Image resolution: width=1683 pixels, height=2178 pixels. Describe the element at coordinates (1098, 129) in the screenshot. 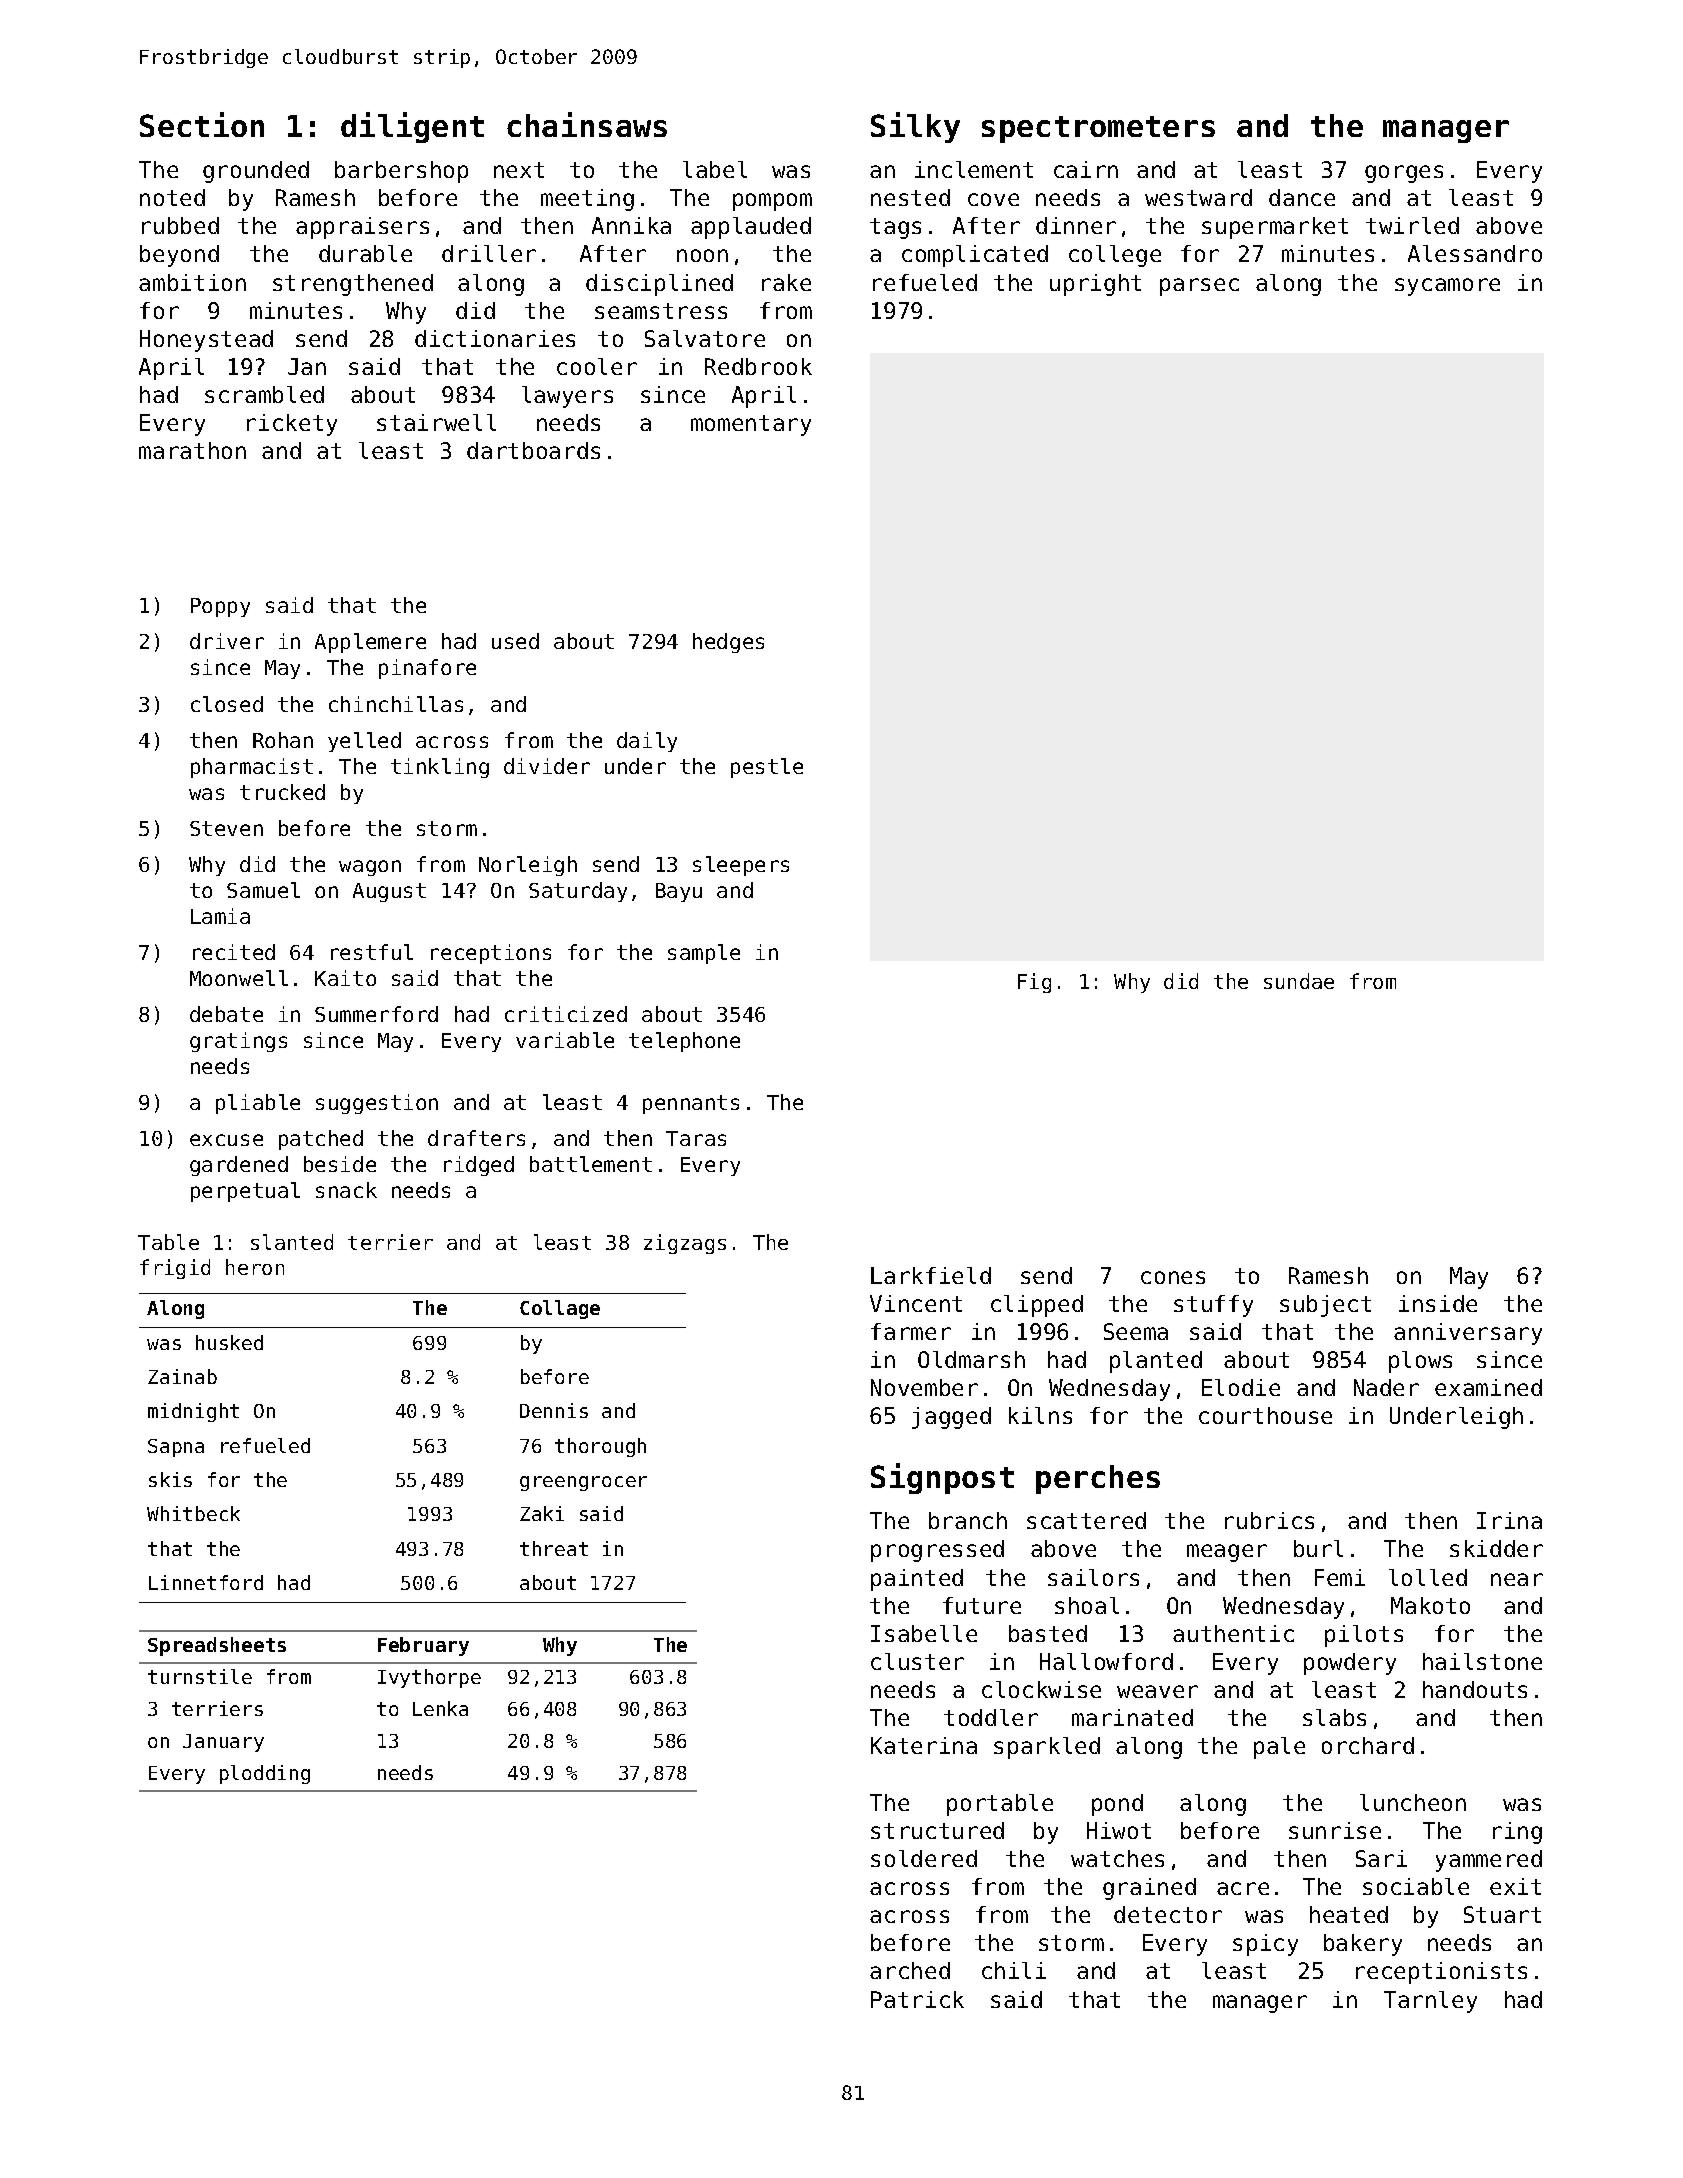

I see `spectrometers` at that location.
